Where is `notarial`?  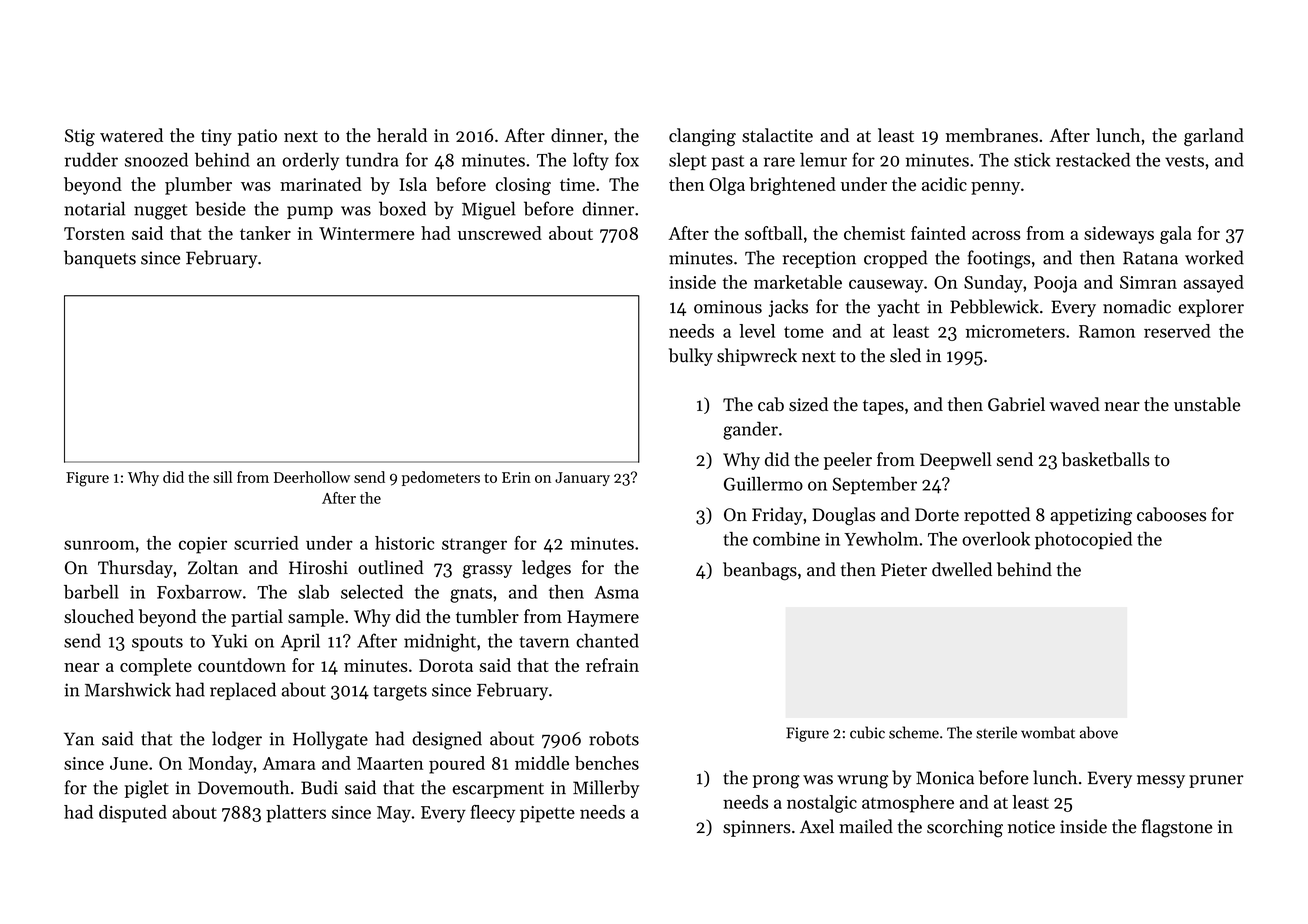 notarial is located at coordinates (94, 208).
